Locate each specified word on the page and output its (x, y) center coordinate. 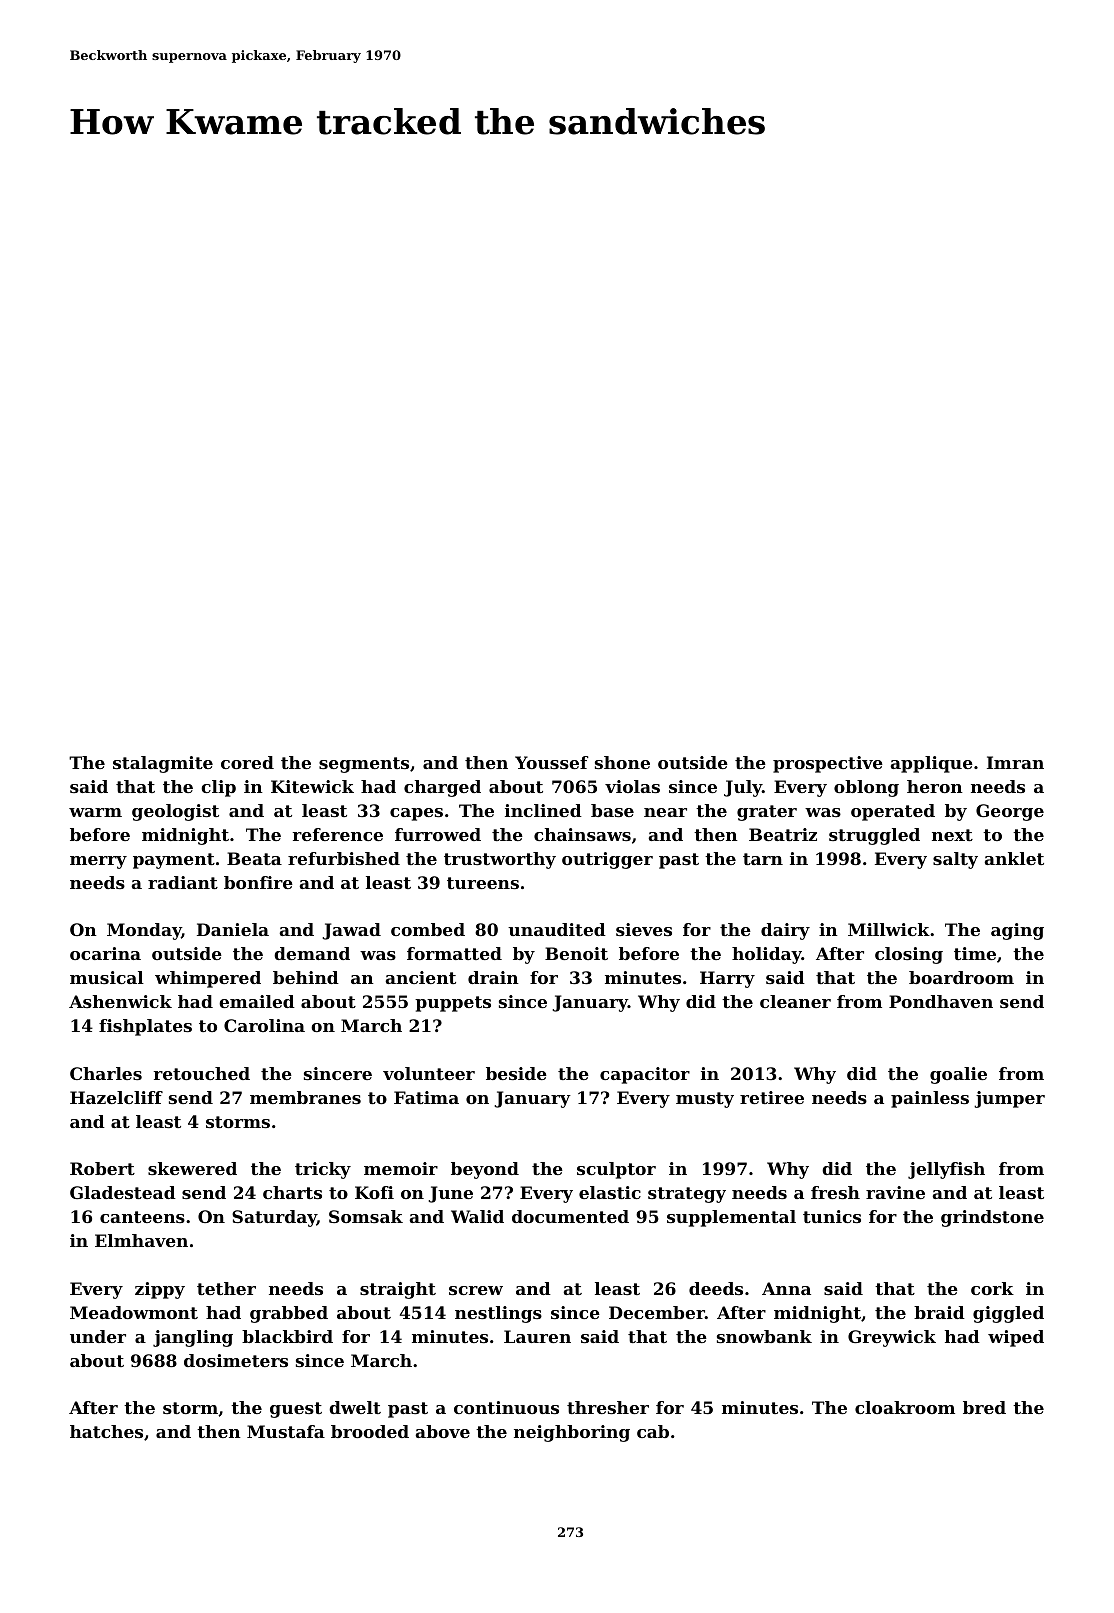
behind (306, 977)
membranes (305, 1097)
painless (930, 1099)
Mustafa (286, 1431)
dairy (785, 931)
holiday (767, 955)
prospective (828, 764)
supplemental (731, 1218)
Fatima (426, 1097)
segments (364, 765)
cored (247, 762)
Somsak (366, 1216)
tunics (832, 1216)
